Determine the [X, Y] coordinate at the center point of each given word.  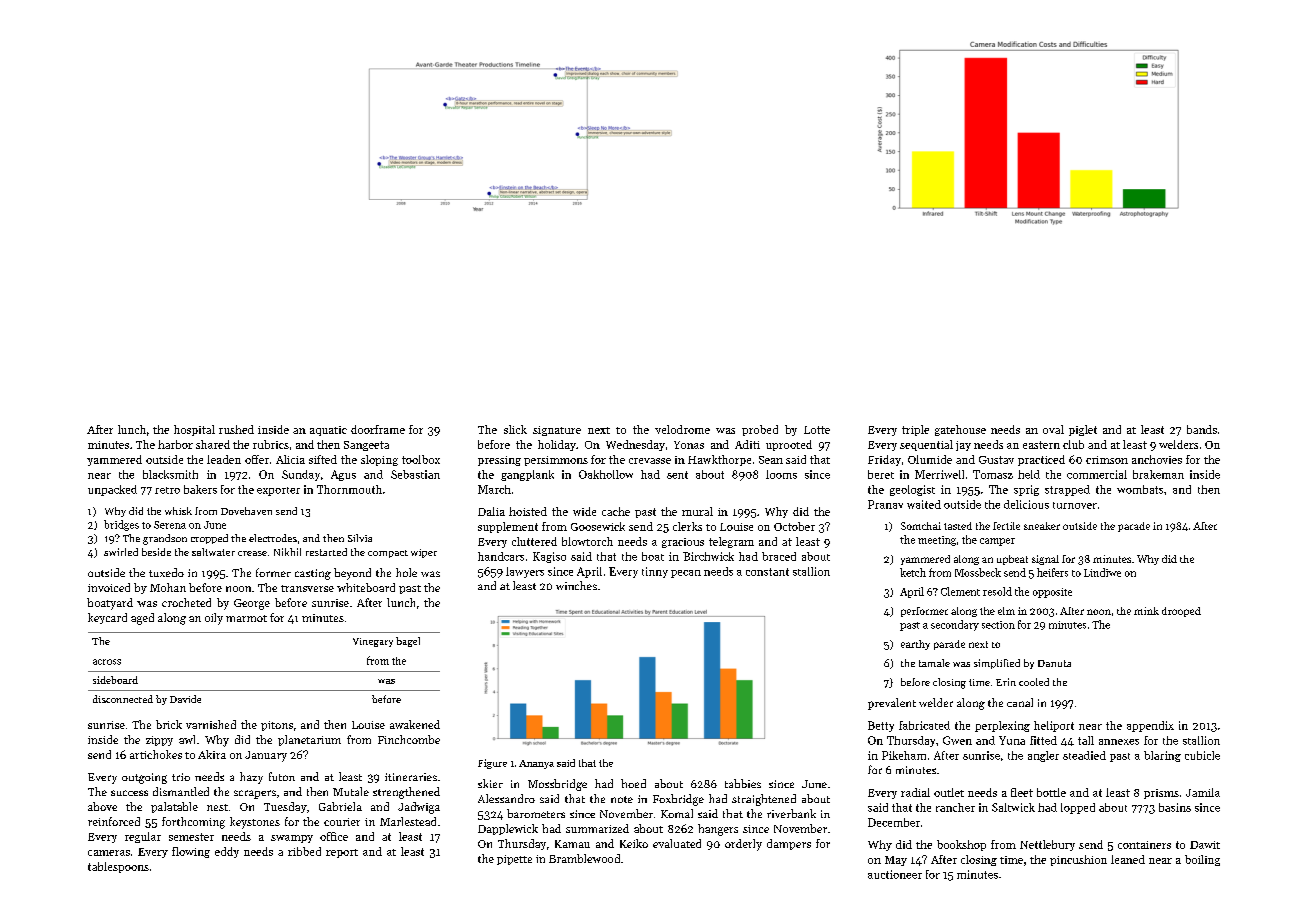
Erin [1006, 682]
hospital [194, 430]
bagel [408, 642]
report [342, 853]
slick [515, 429]
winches [576, 585]
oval [1053, 429]
